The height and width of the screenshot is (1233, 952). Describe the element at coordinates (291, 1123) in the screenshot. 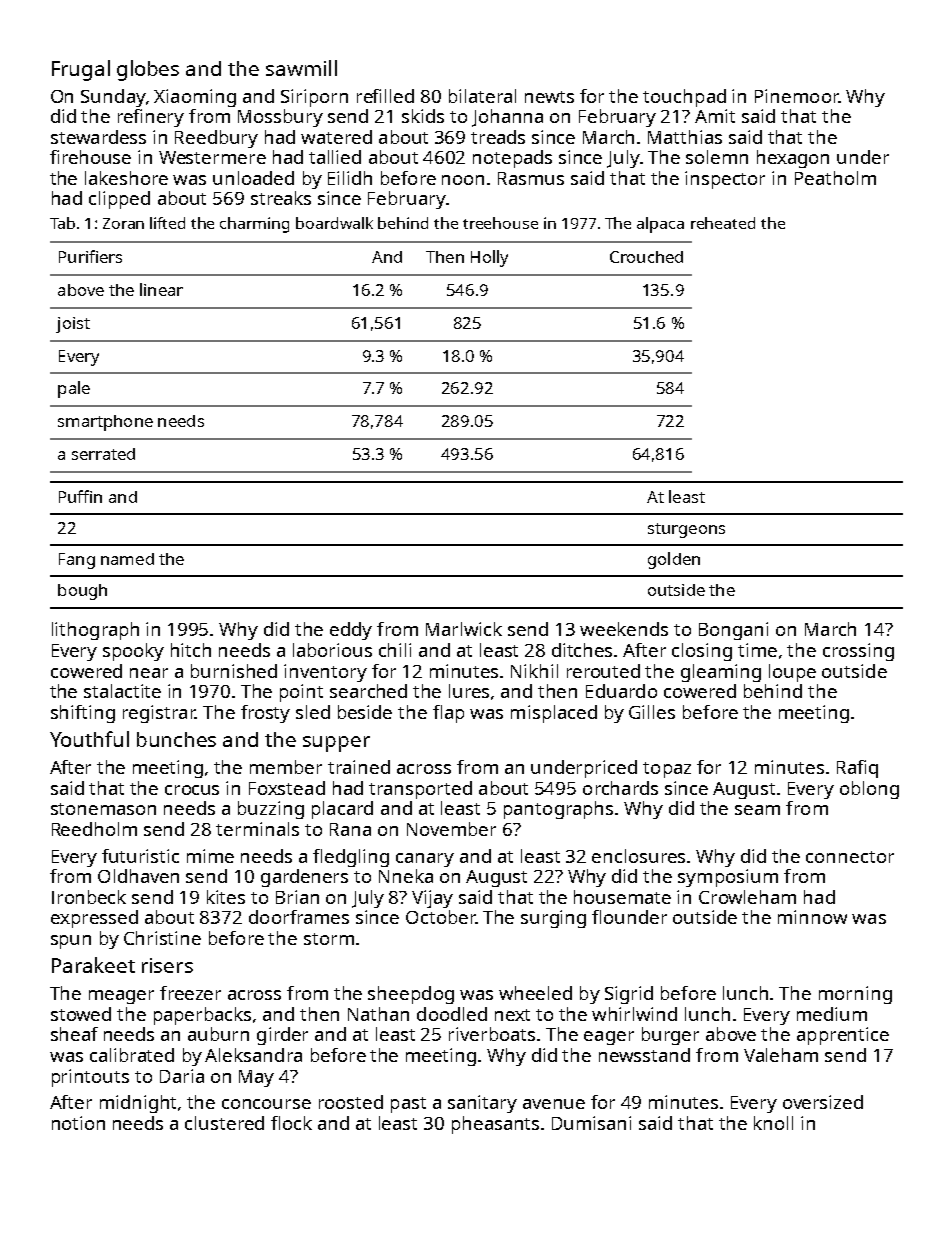

I see `flock` at that location.
